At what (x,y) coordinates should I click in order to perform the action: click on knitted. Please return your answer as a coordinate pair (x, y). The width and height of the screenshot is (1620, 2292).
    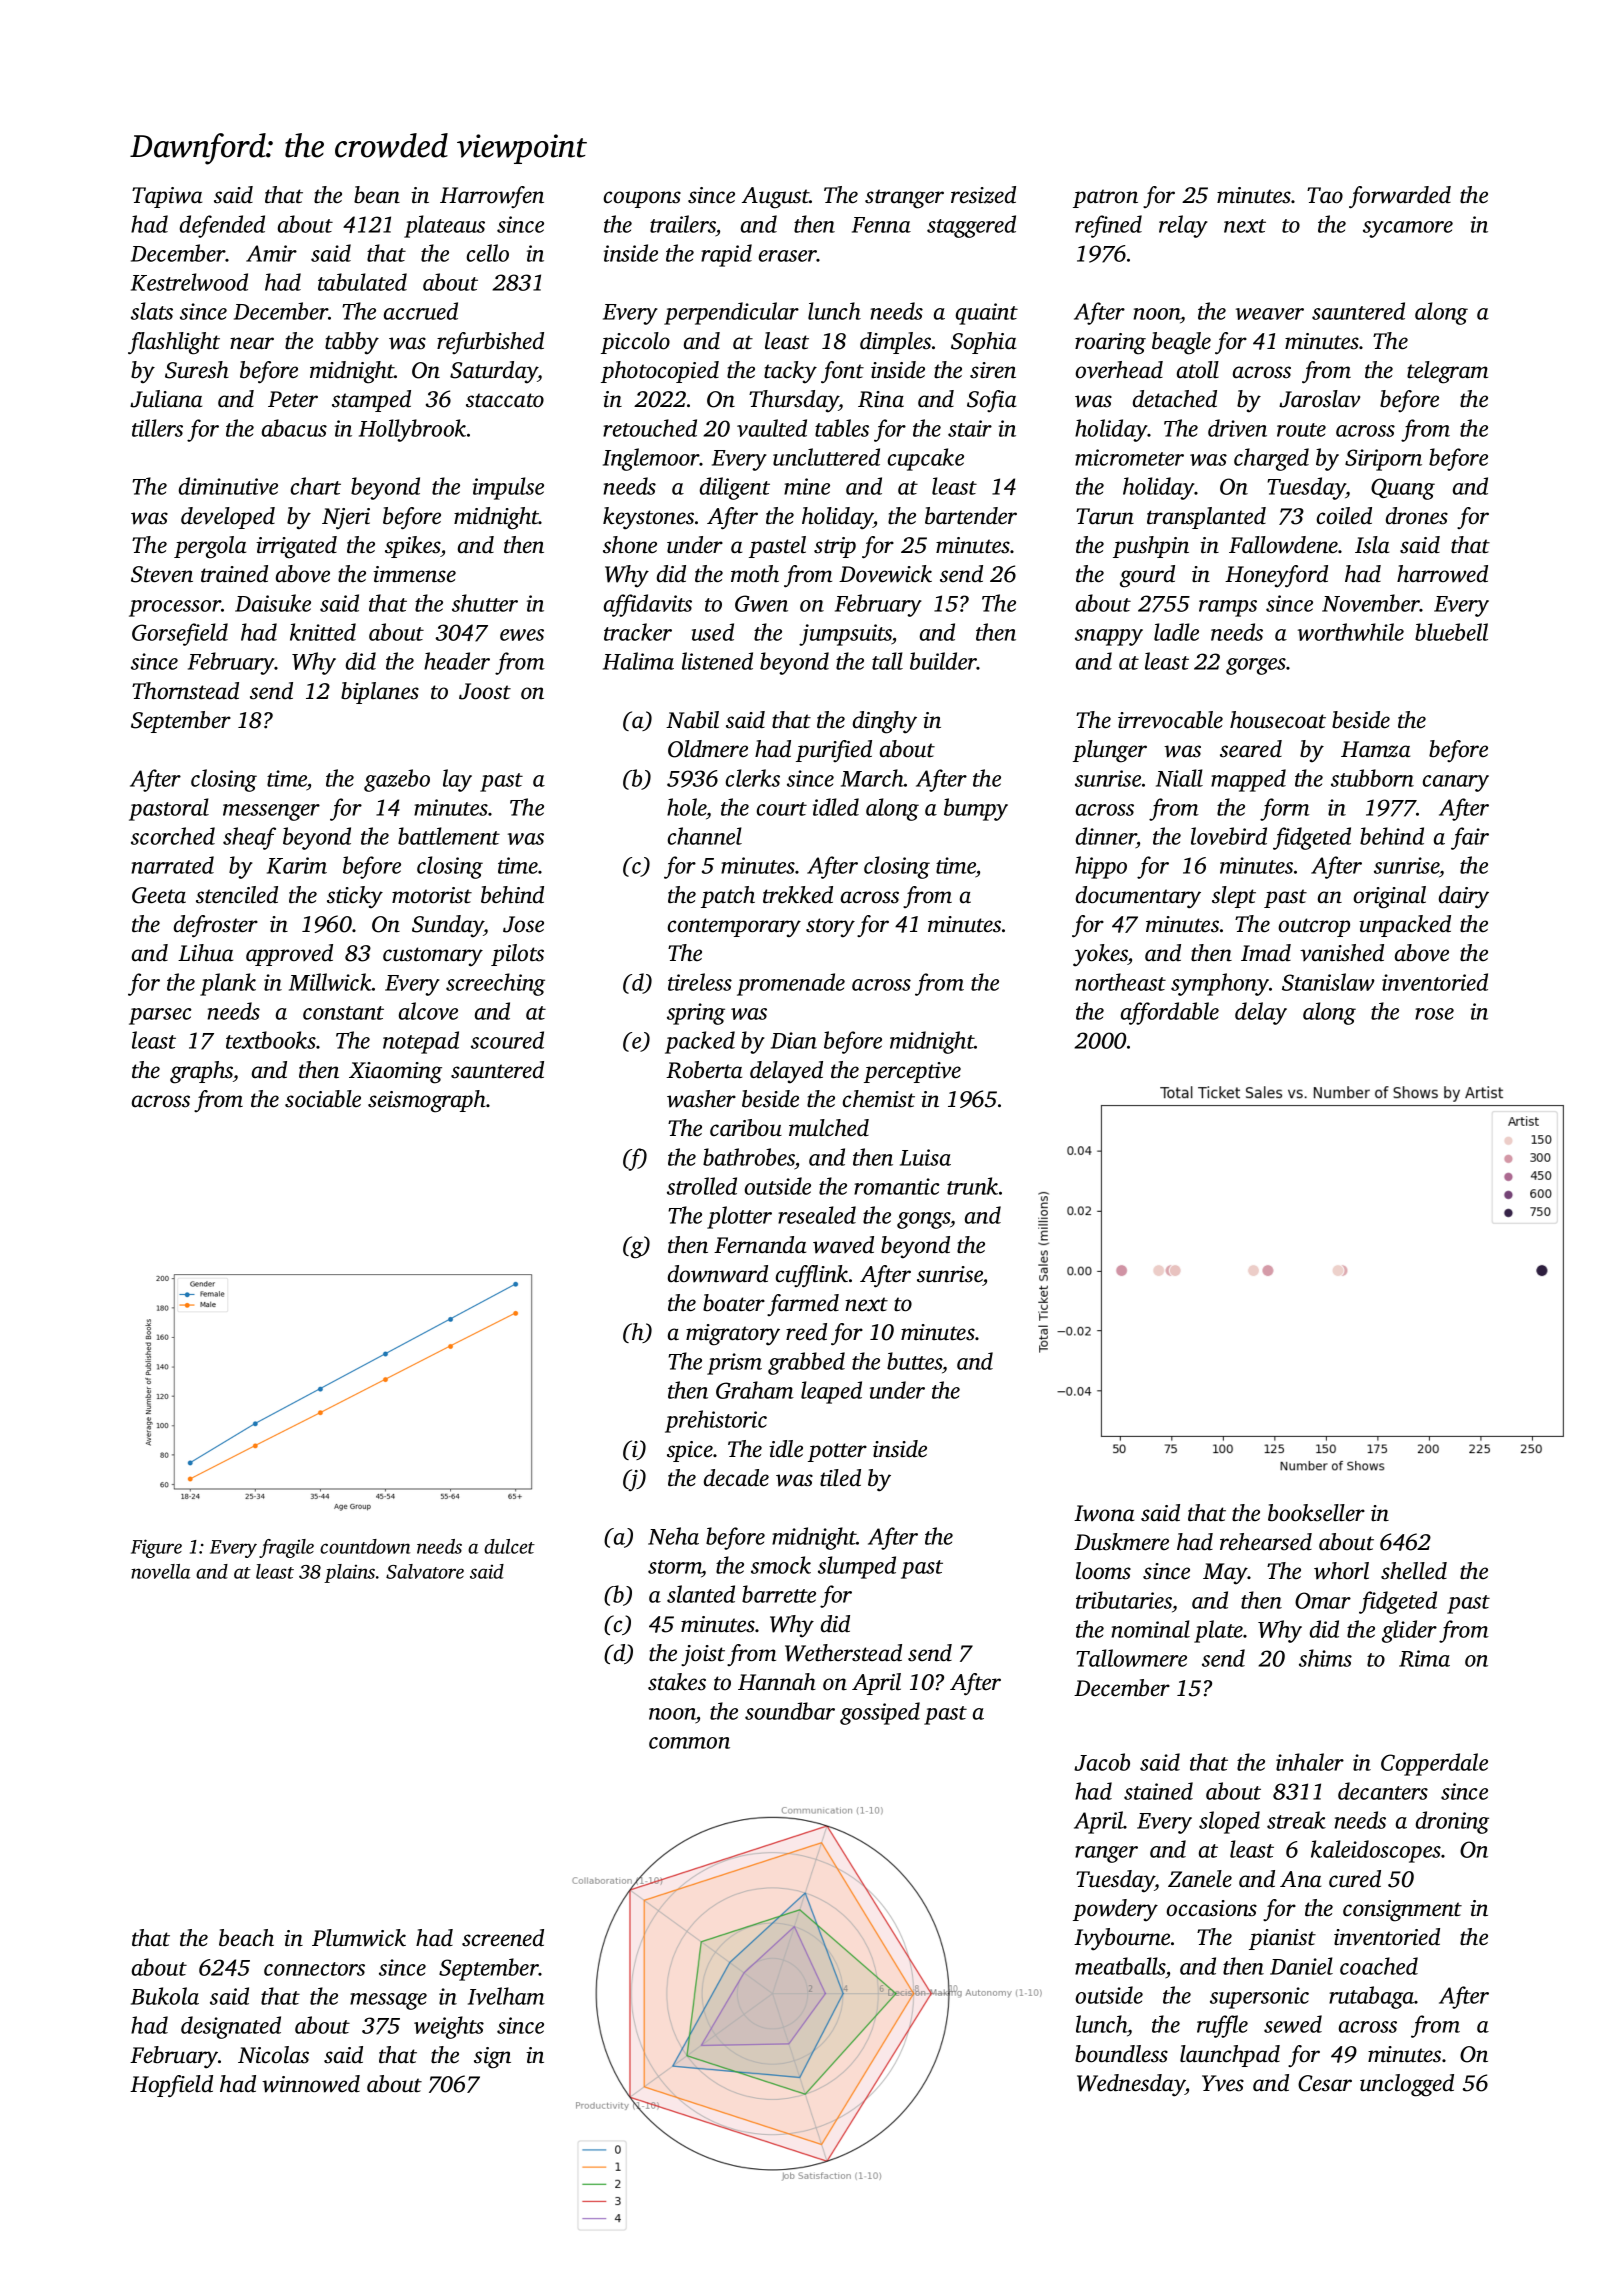
    Looking at the image, I should click on (323, 632).
